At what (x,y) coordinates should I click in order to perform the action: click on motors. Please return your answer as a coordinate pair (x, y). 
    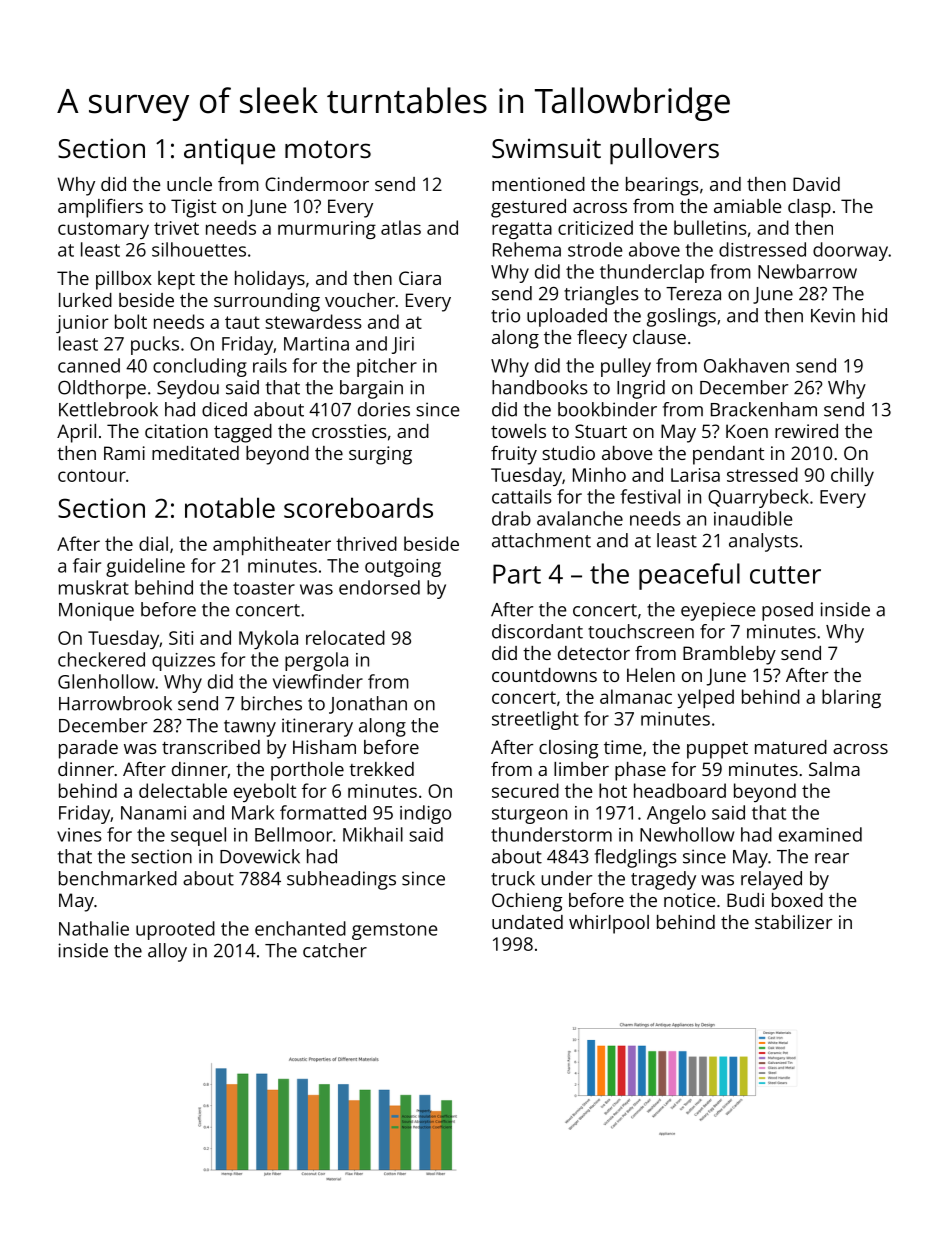
    Looking at the image, I should click on (328, 149).
